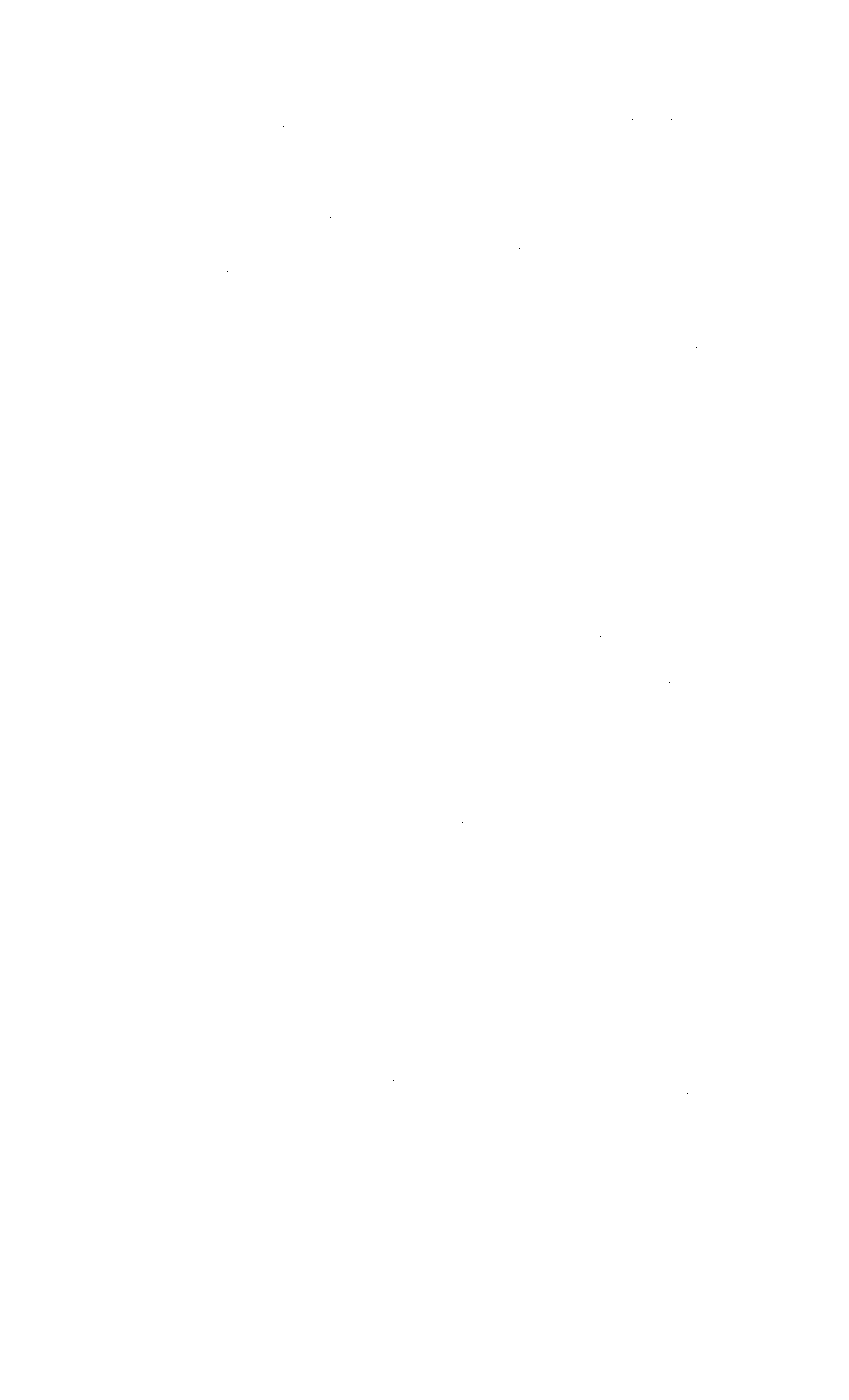 The height and width of the image is (1400, 849). I want to click on scoured, so click(403, 136).
